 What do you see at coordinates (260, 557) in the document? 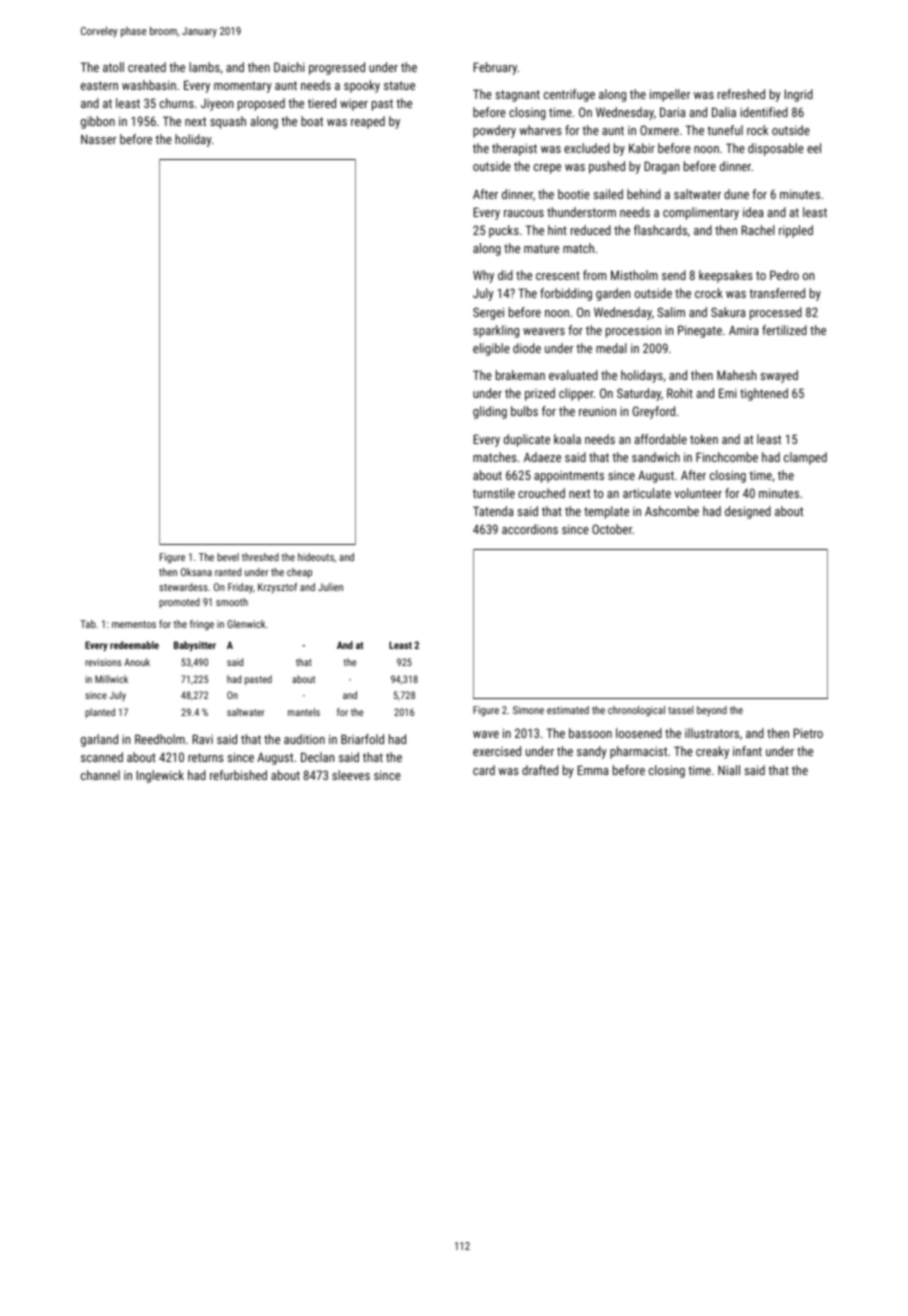
I see `threshed` at bounding box center [260, 557].
